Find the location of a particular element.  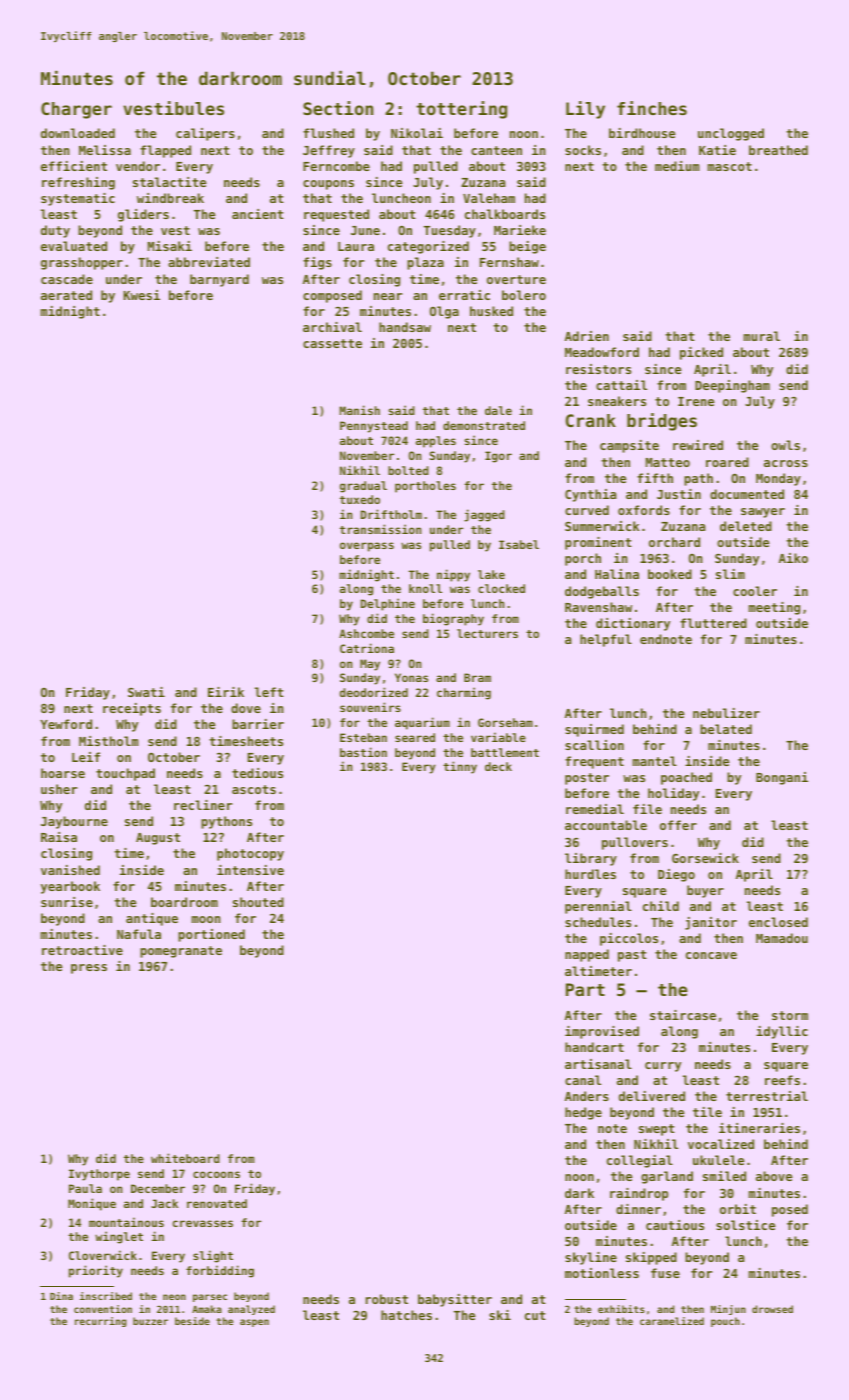

finches is located at coordinates (652, 108).
